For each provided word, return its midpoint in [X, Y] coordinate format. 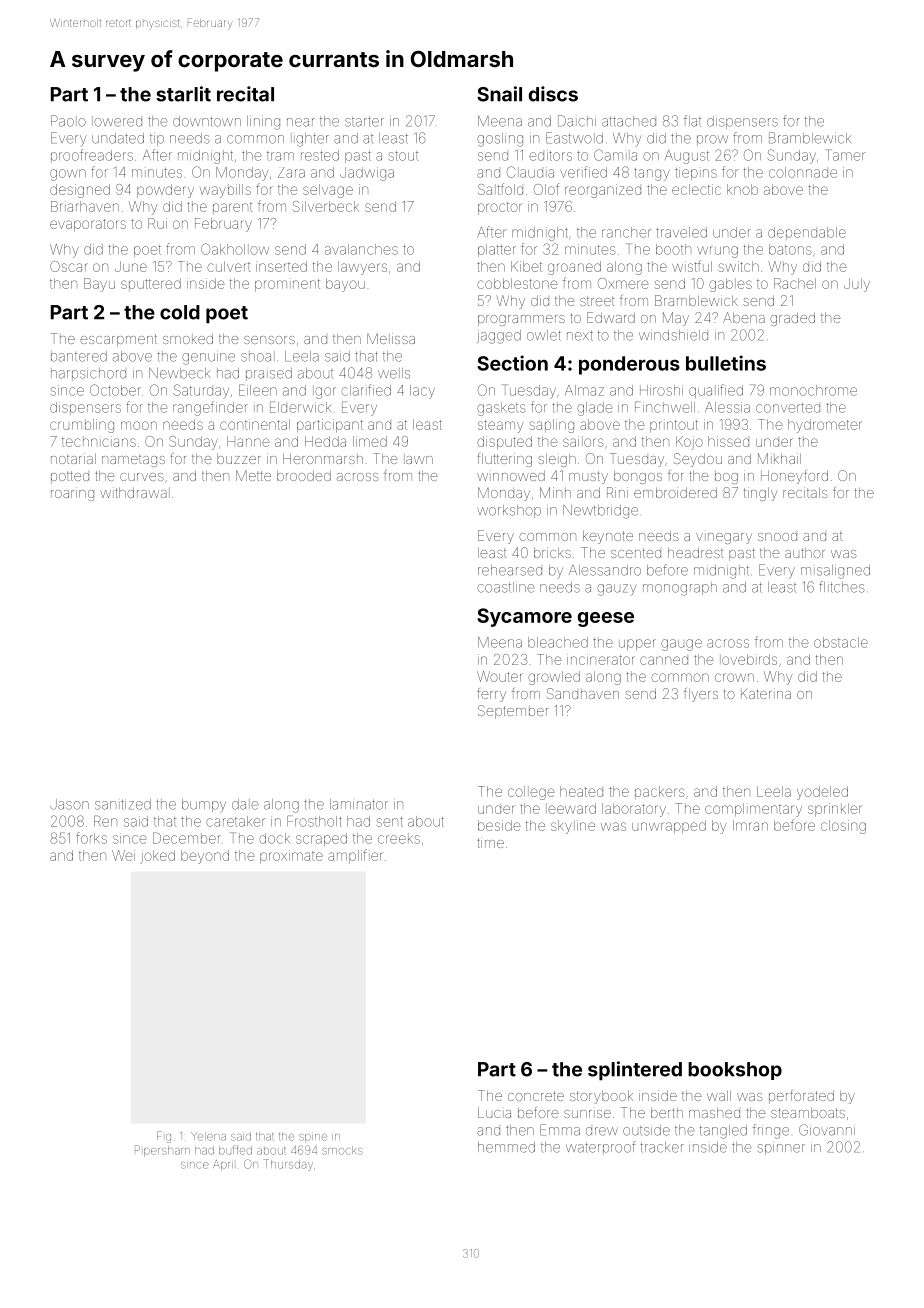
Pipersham [162, 1151]
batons [790, 249]
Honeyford [794, 477]
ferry [491, 695]
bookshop [735, 1071]
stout [403, 156]
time [490, 842]
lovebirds [748, 659]
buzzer [239, 459]
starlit [183, 94]
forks [91, 838]
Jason [69, 804]
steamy [500, 426]
